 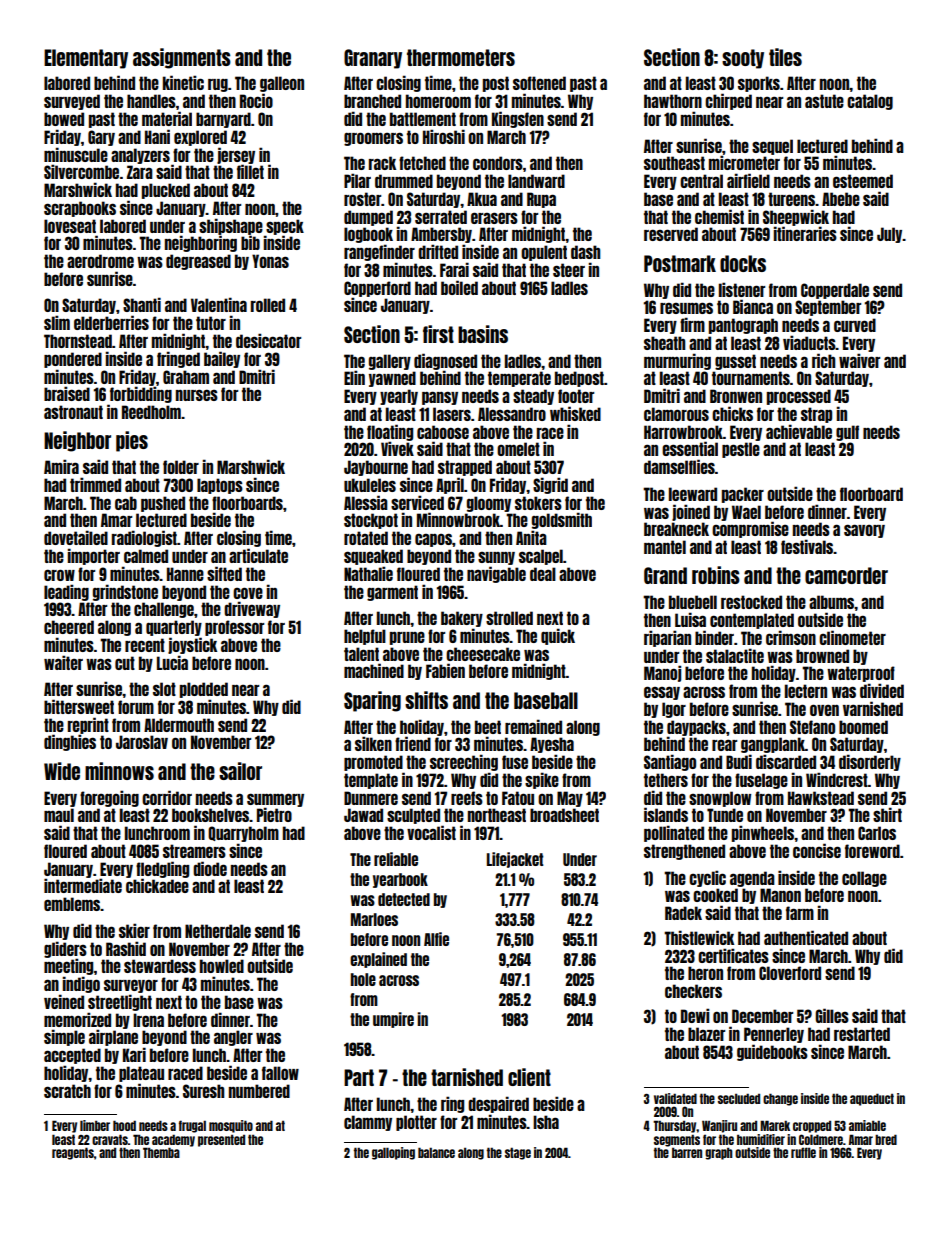 What do you see at coordinates (515, 860) in the image?
I see `Lifejacket` at bounding box center [515, 860].
